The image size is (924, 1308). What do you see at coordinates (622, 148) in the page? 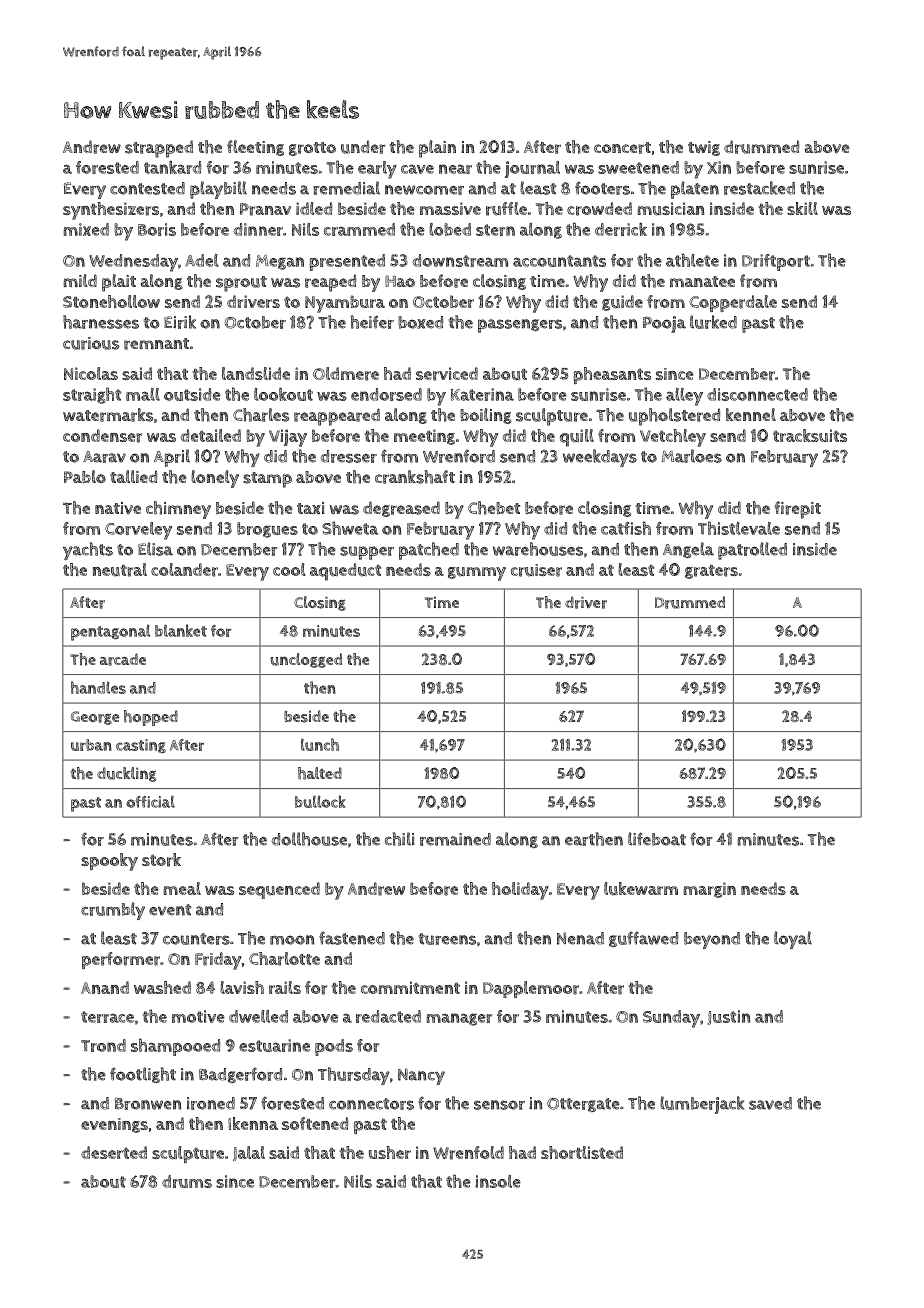
I see `concert` at bounding box center [622, 148].
